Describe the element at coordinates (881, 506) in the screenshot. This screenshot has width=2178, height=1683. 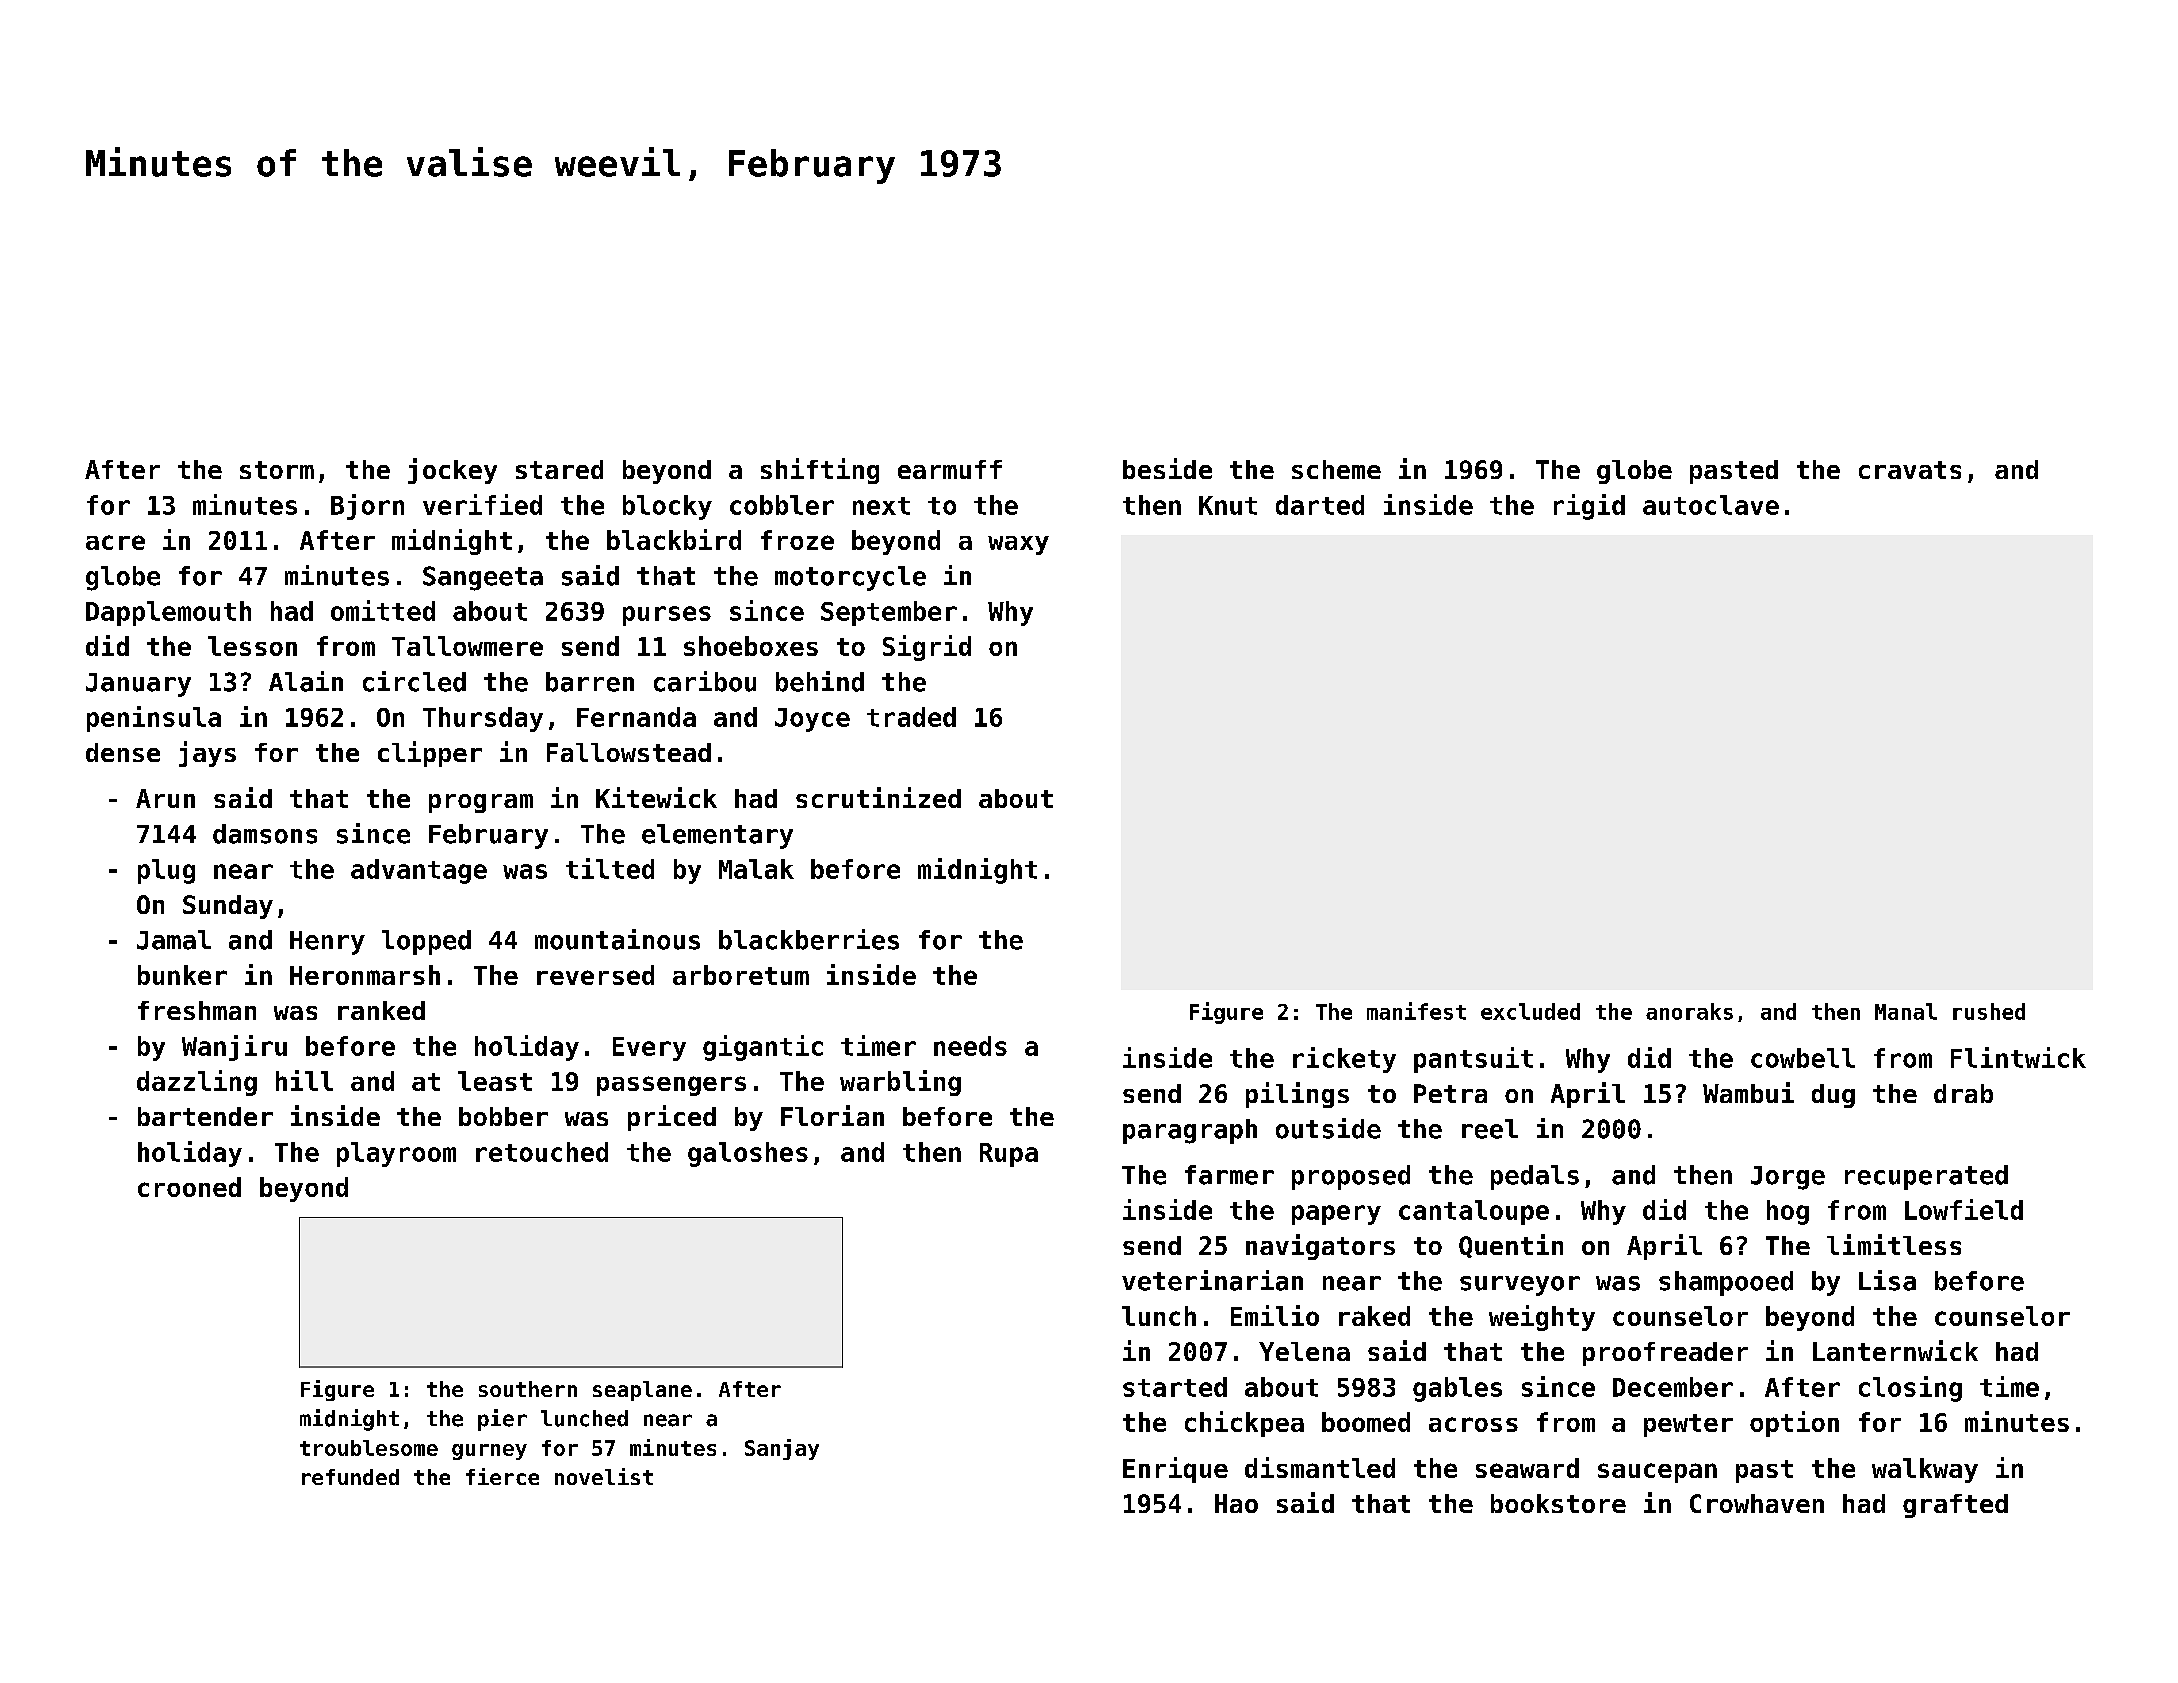
I see `next` at that location.
